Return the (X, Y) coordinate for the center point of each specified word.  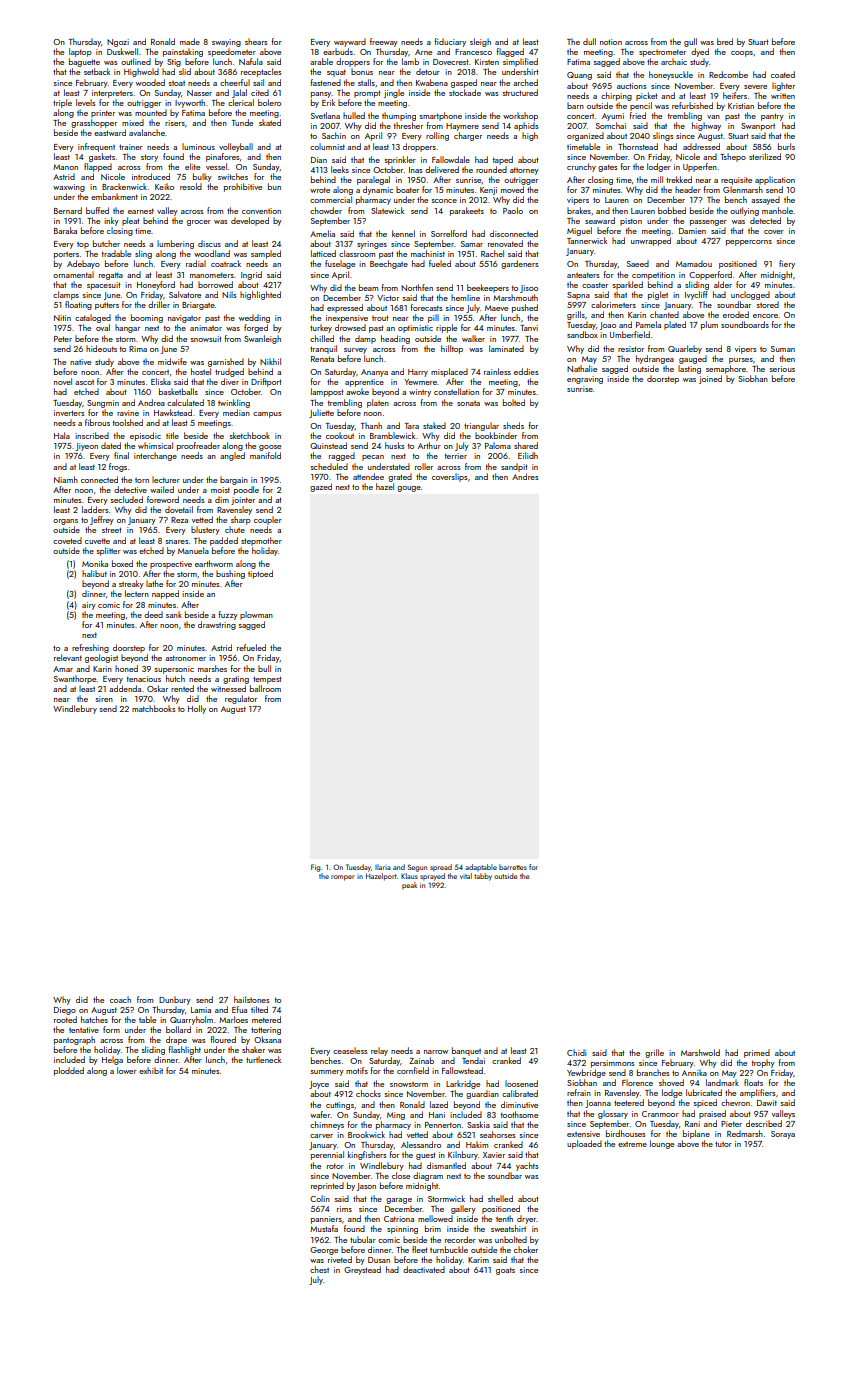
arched (525, 82)
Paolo (513, 210)
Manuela (193, 550)
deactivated (424, 1269)
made (190, 41)
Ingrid (251, 275)
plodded (69, 1071)
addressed (701, 146)
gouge (409, 489)
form (111, 1029)
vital (466, 876)
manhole (777, 210)
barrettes (513, 867)
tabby (483, 877)
